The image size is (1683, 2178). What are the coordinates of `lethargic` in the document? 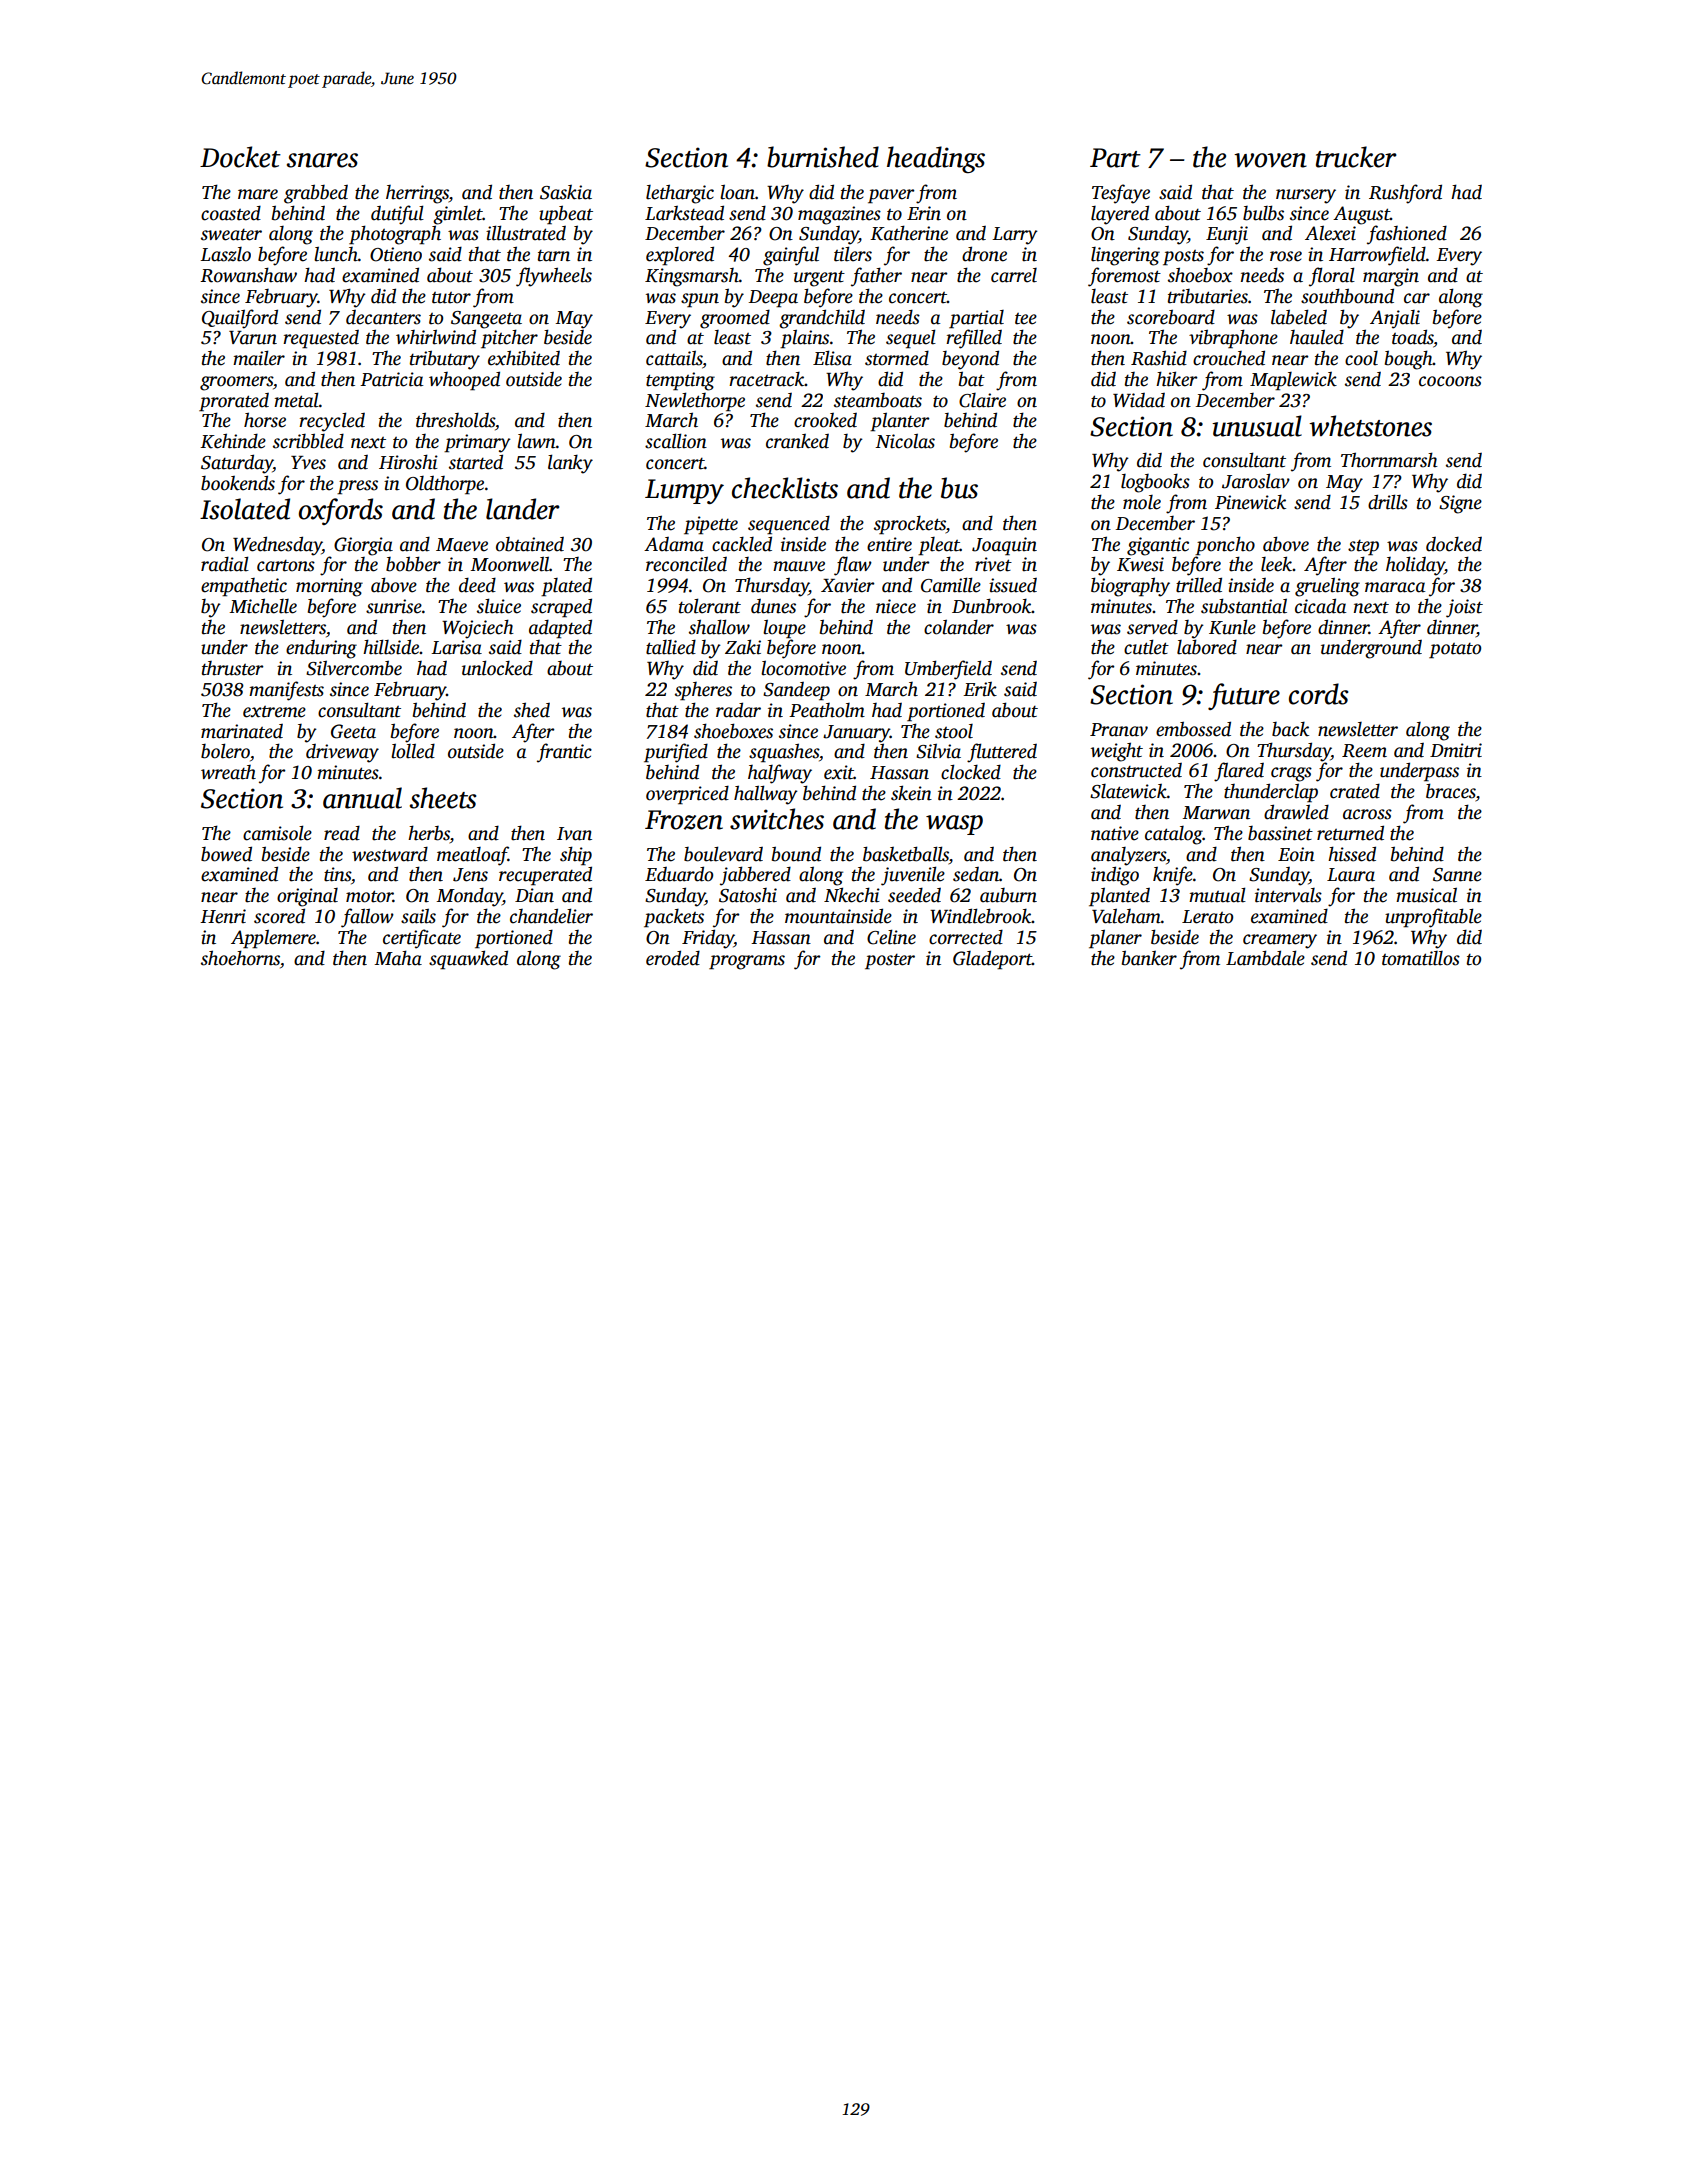 It's located at (680, 194).
